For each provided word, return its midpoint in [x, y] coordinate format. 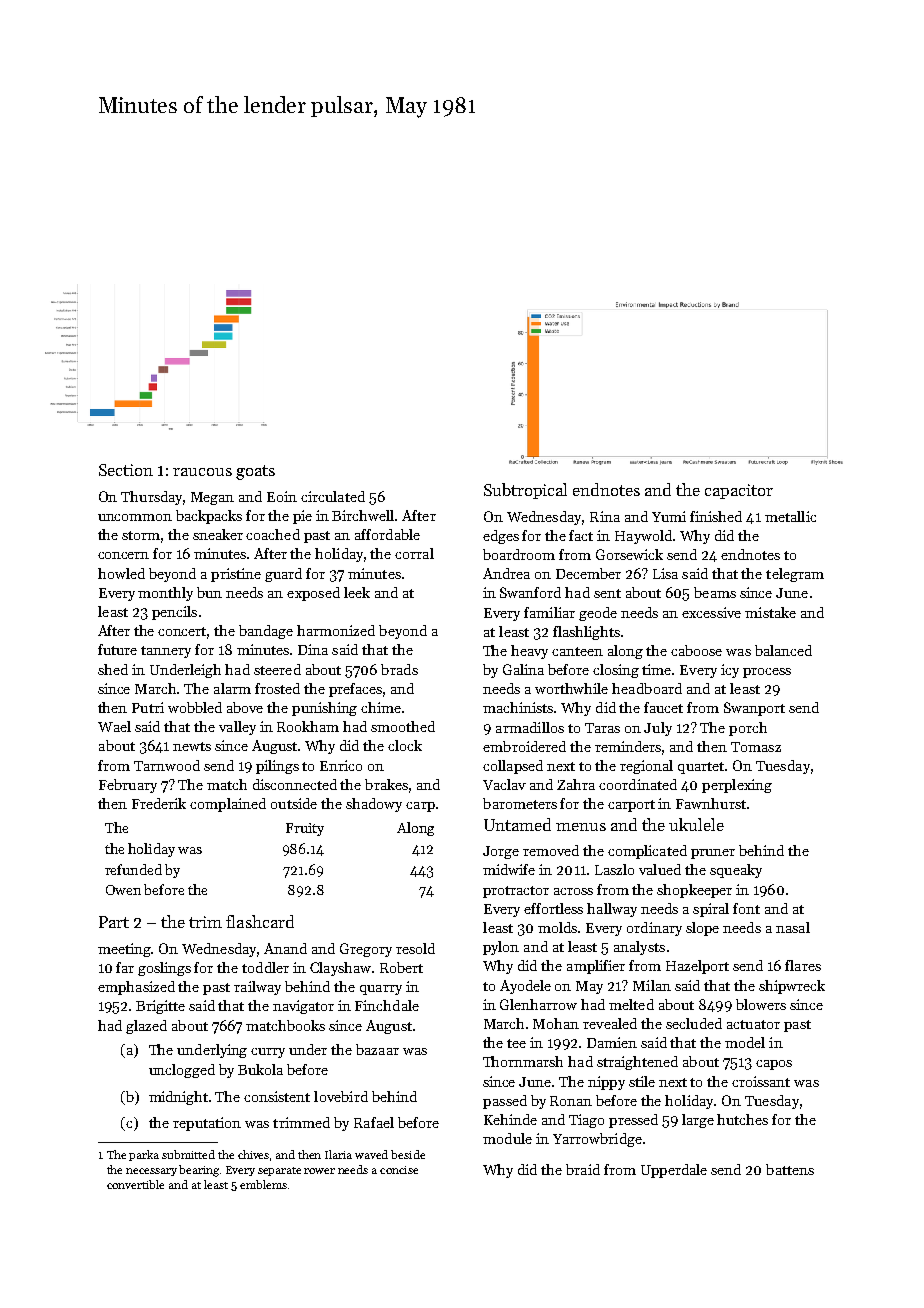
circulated [333, 496]
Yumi [669, 516]
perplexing [737, 786]
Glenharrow [538, 1004]
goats [255, 472]
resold [415, 948]
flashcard [260, 921]
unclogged [182, 1071]
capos [774, 1065]
